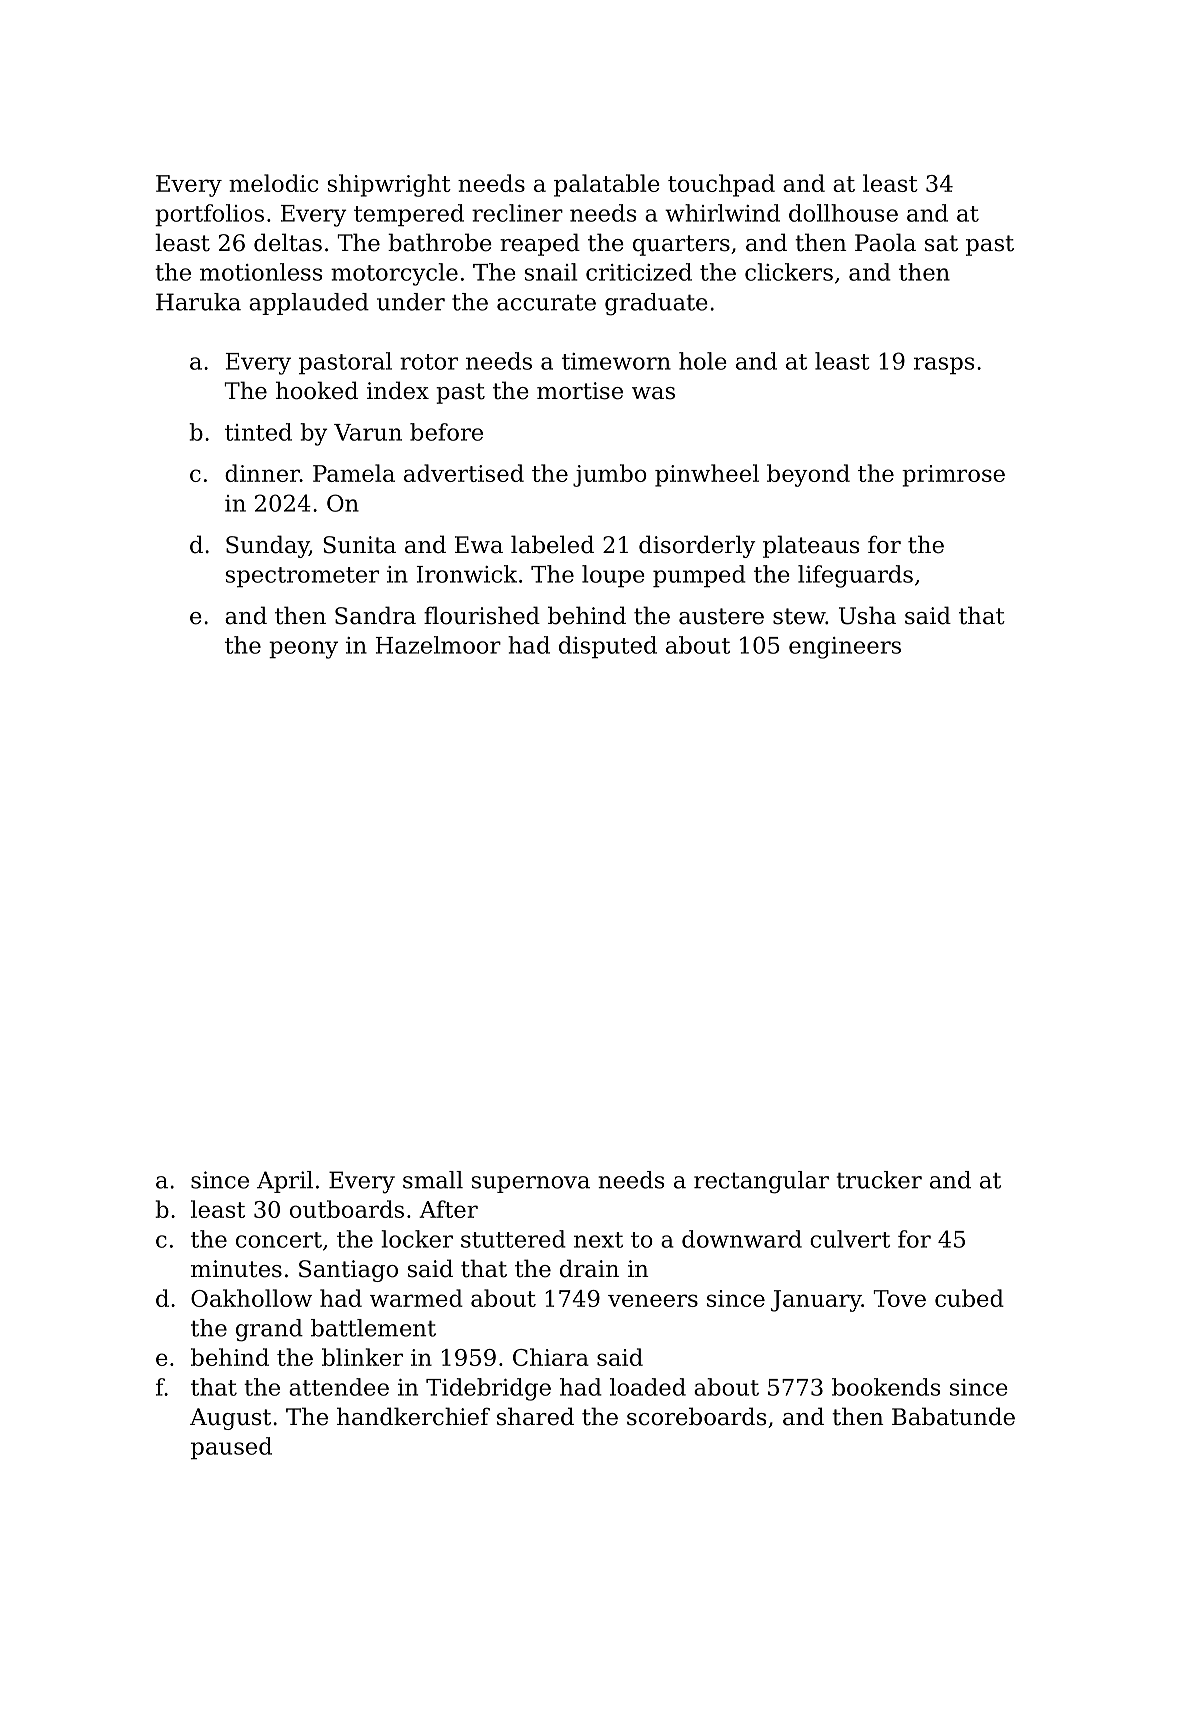  Describe the element at coordinates (303, 650) in the image. I see `peony` at that location.
